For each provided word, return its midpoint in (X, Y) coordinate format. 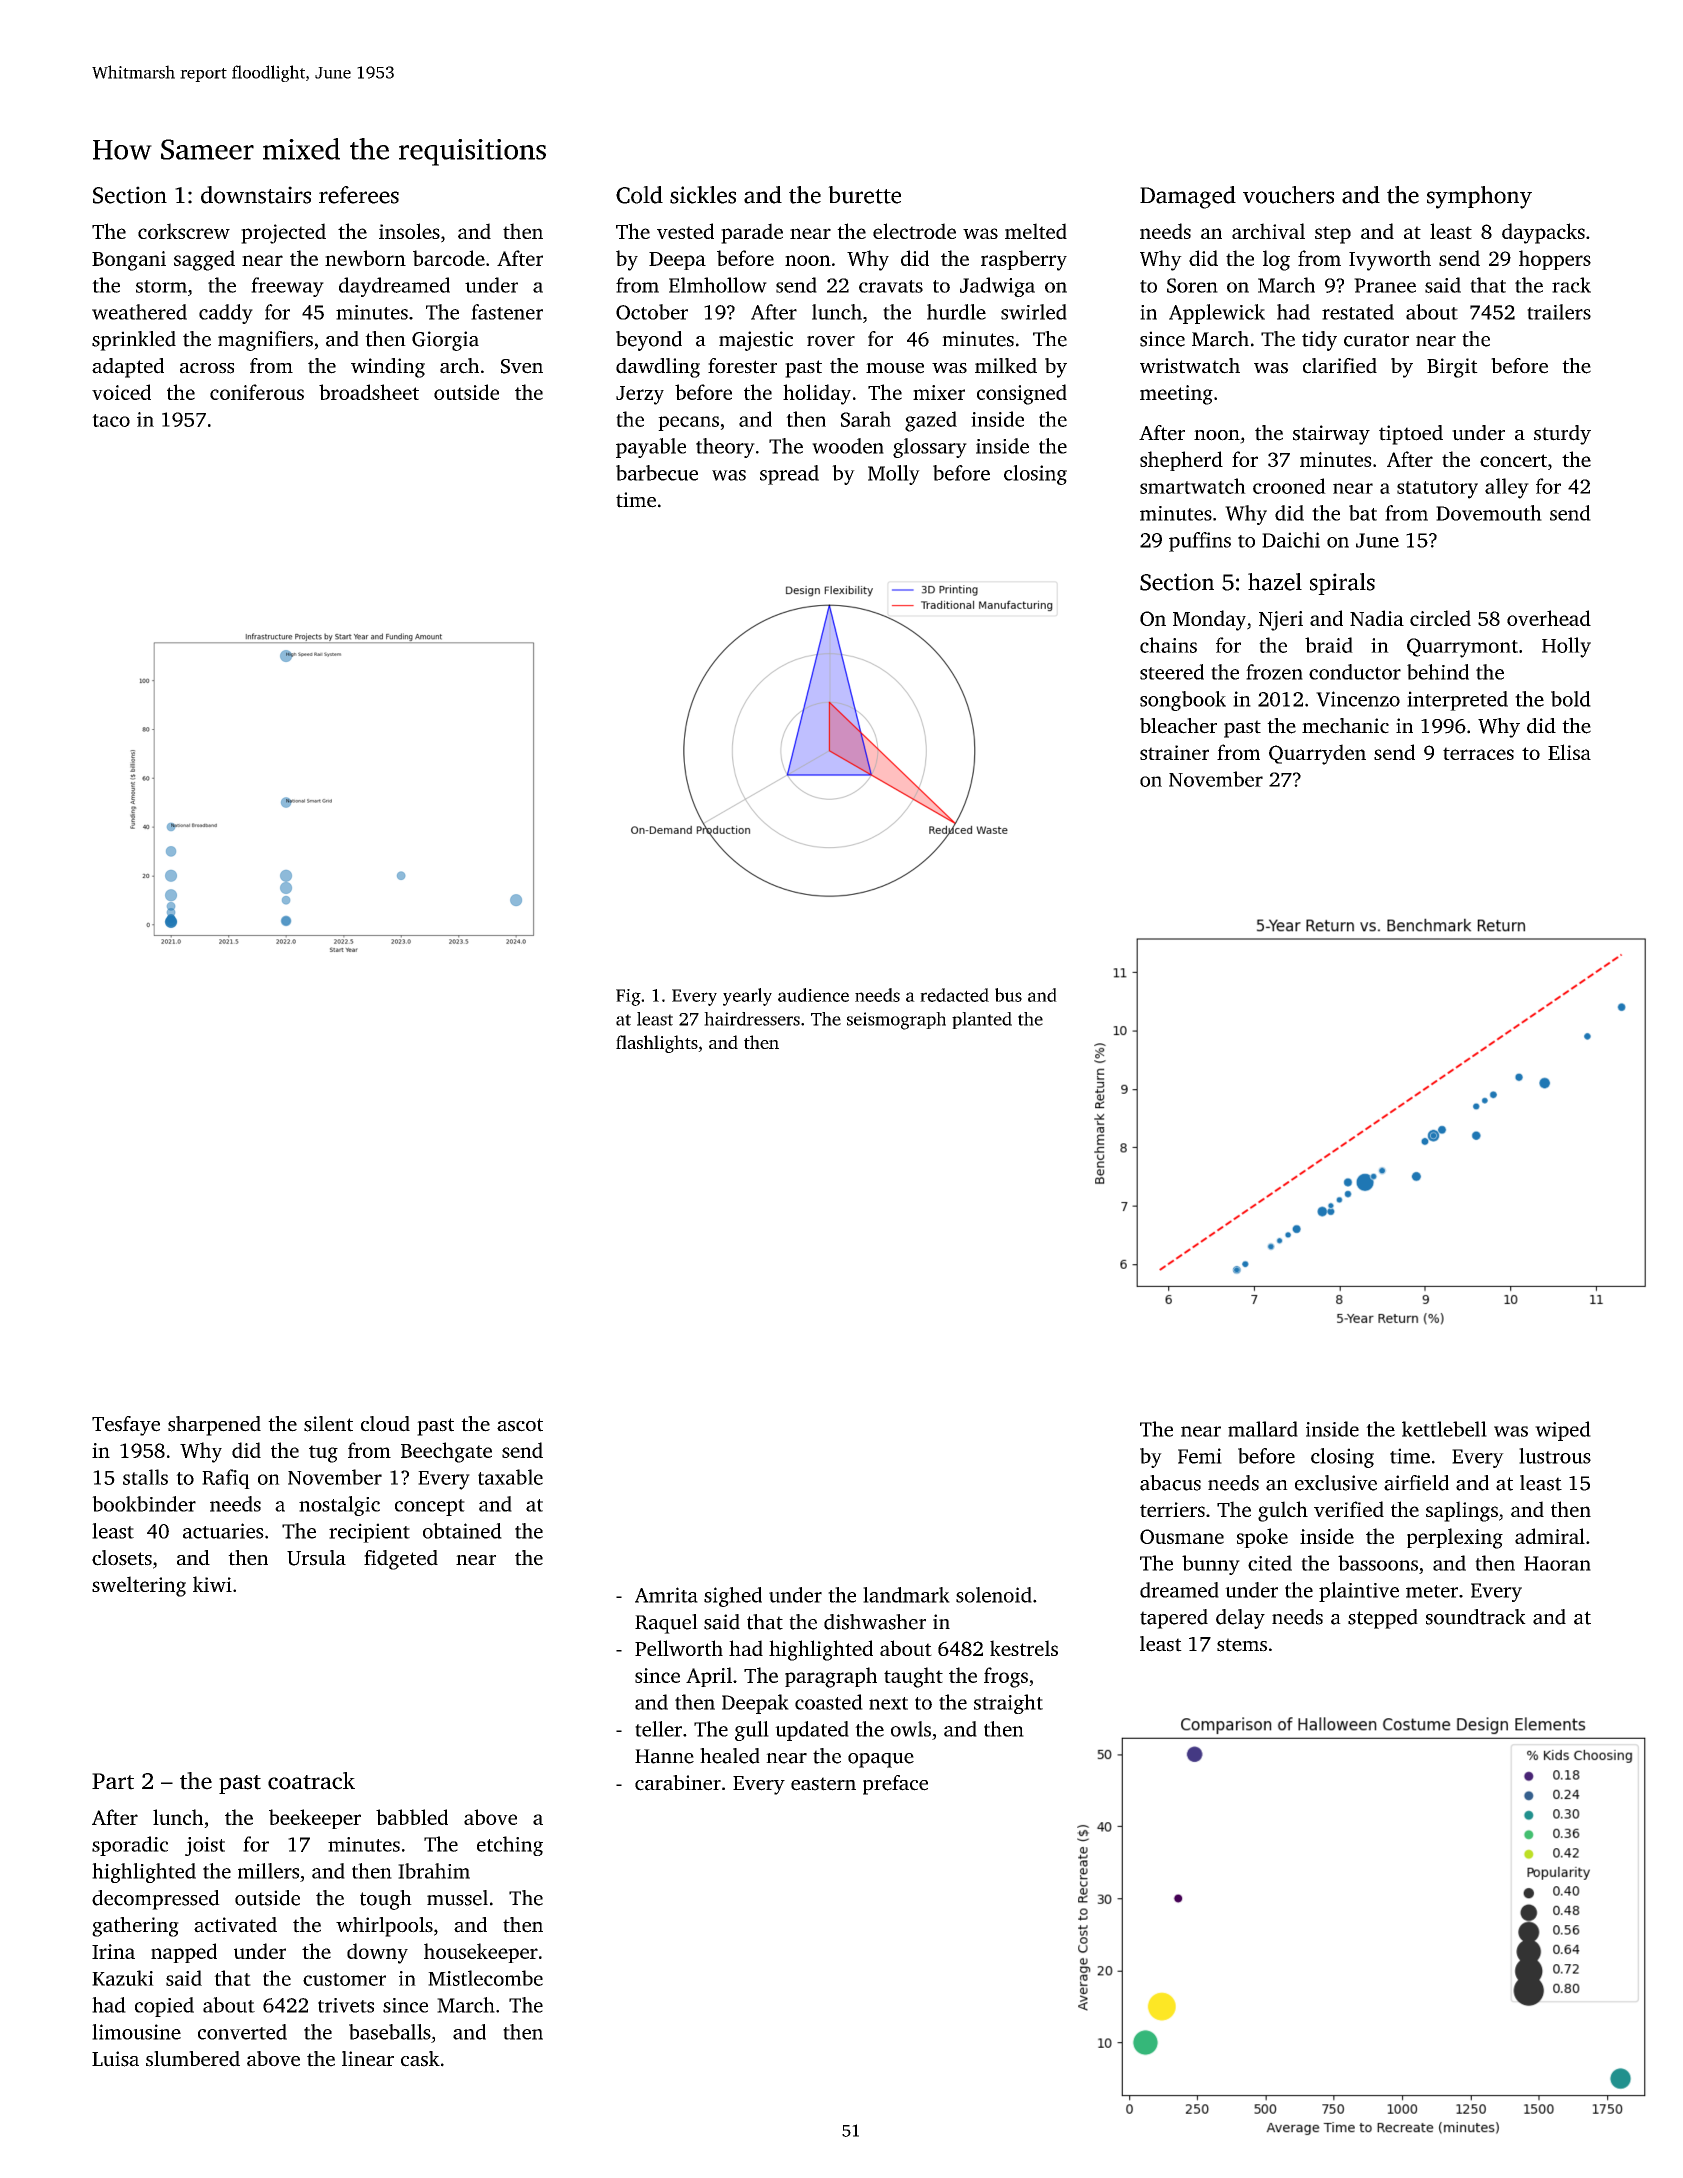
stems (1242, 1645)
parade (752, 233)
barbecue (657, 473)
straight (1008, 1704)
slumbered (193, 2059)
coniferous (257, 392)
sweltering (139, 1586)
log (1276, 260)
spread (789, 475)
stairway (1331, 435)
